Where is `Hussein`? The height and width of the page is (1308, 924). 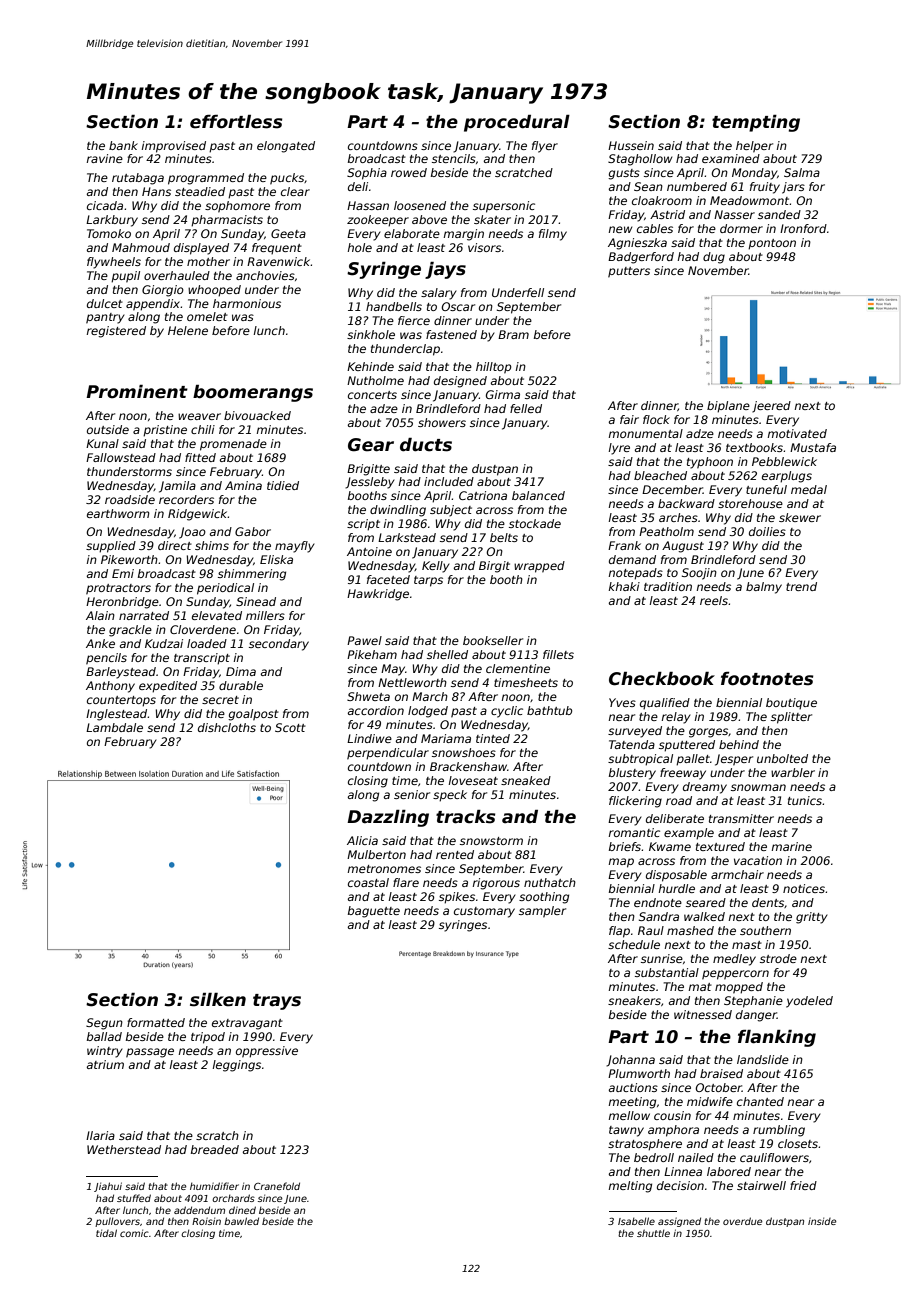 Hussein is located at coordinates (631, 145).
